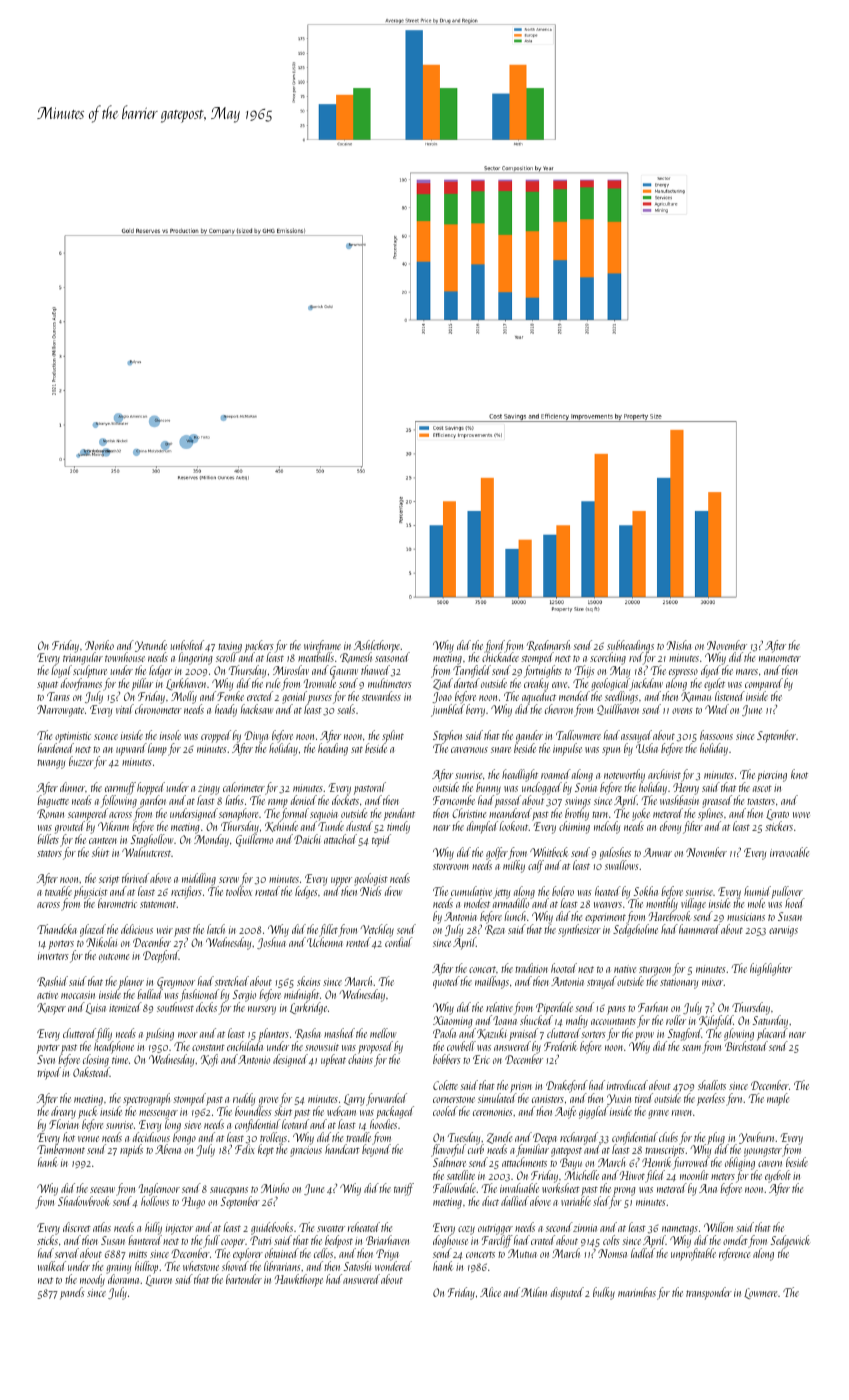 The image size is (849, 1400). Describe the element at coordinates (81, 761) in the screenshot. I see `buzzer` at that location.
